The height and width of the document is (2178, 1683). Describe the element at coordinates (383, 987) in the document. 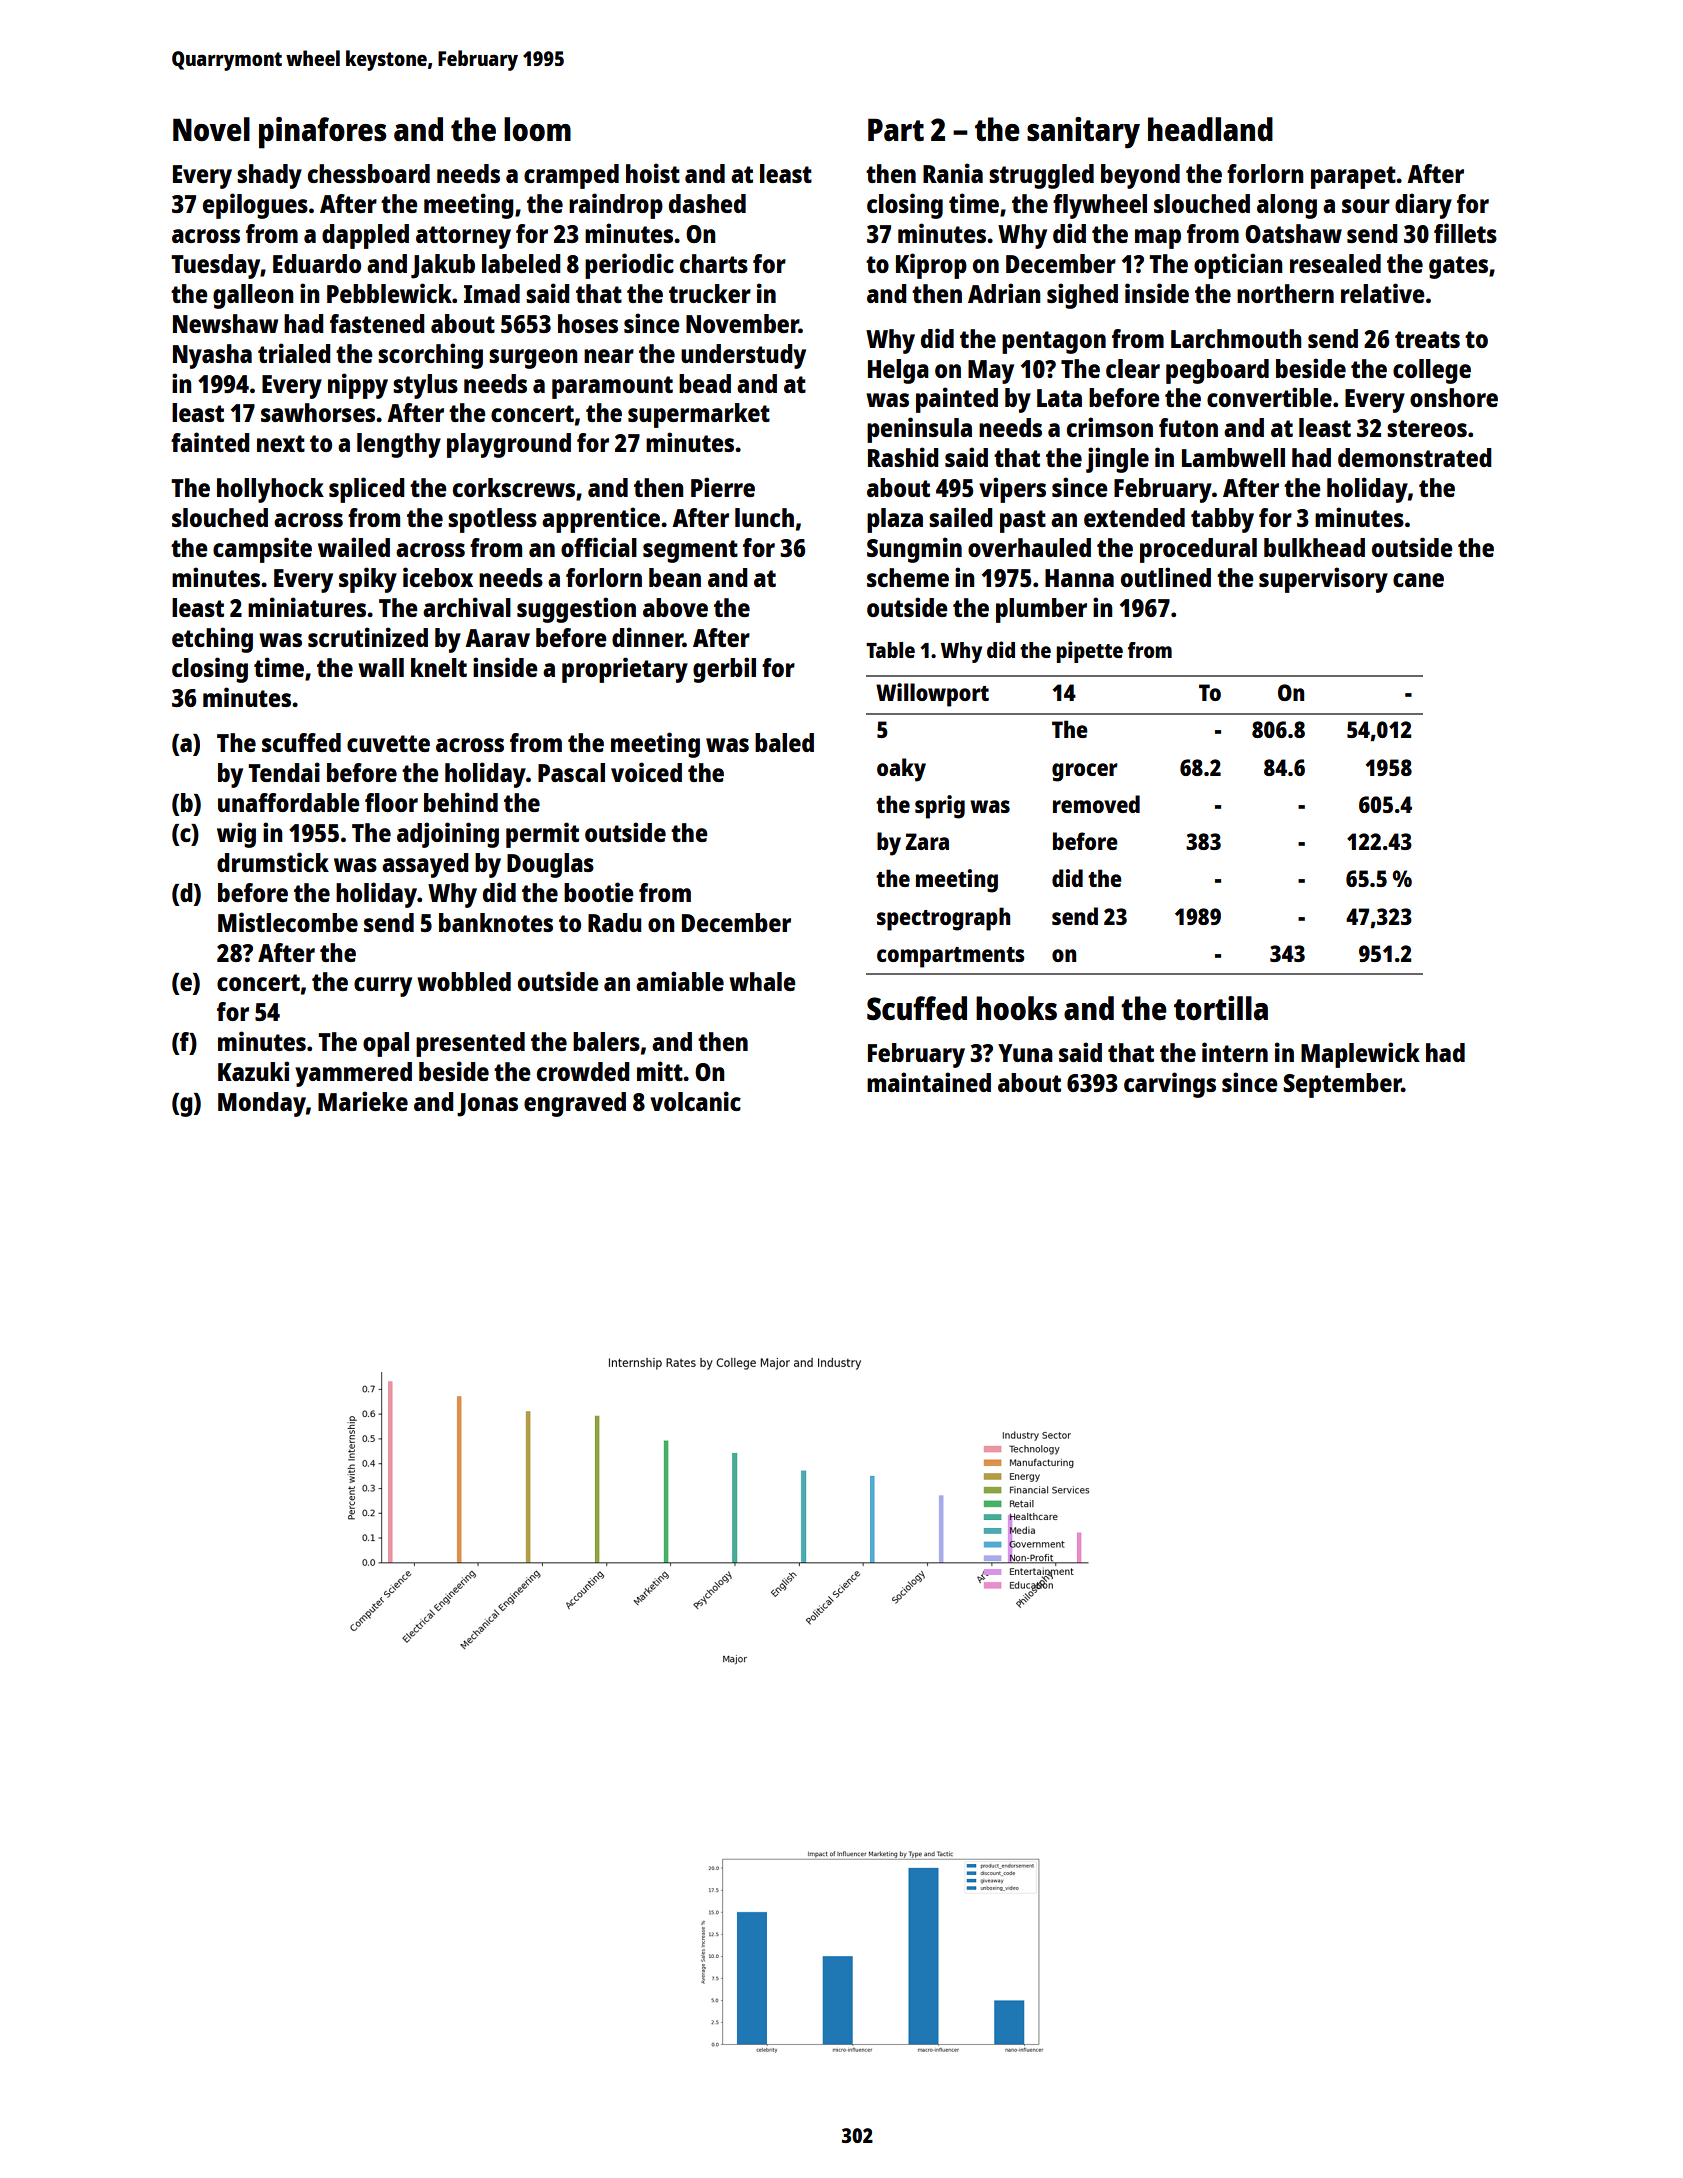

I see `curry` at that location.
